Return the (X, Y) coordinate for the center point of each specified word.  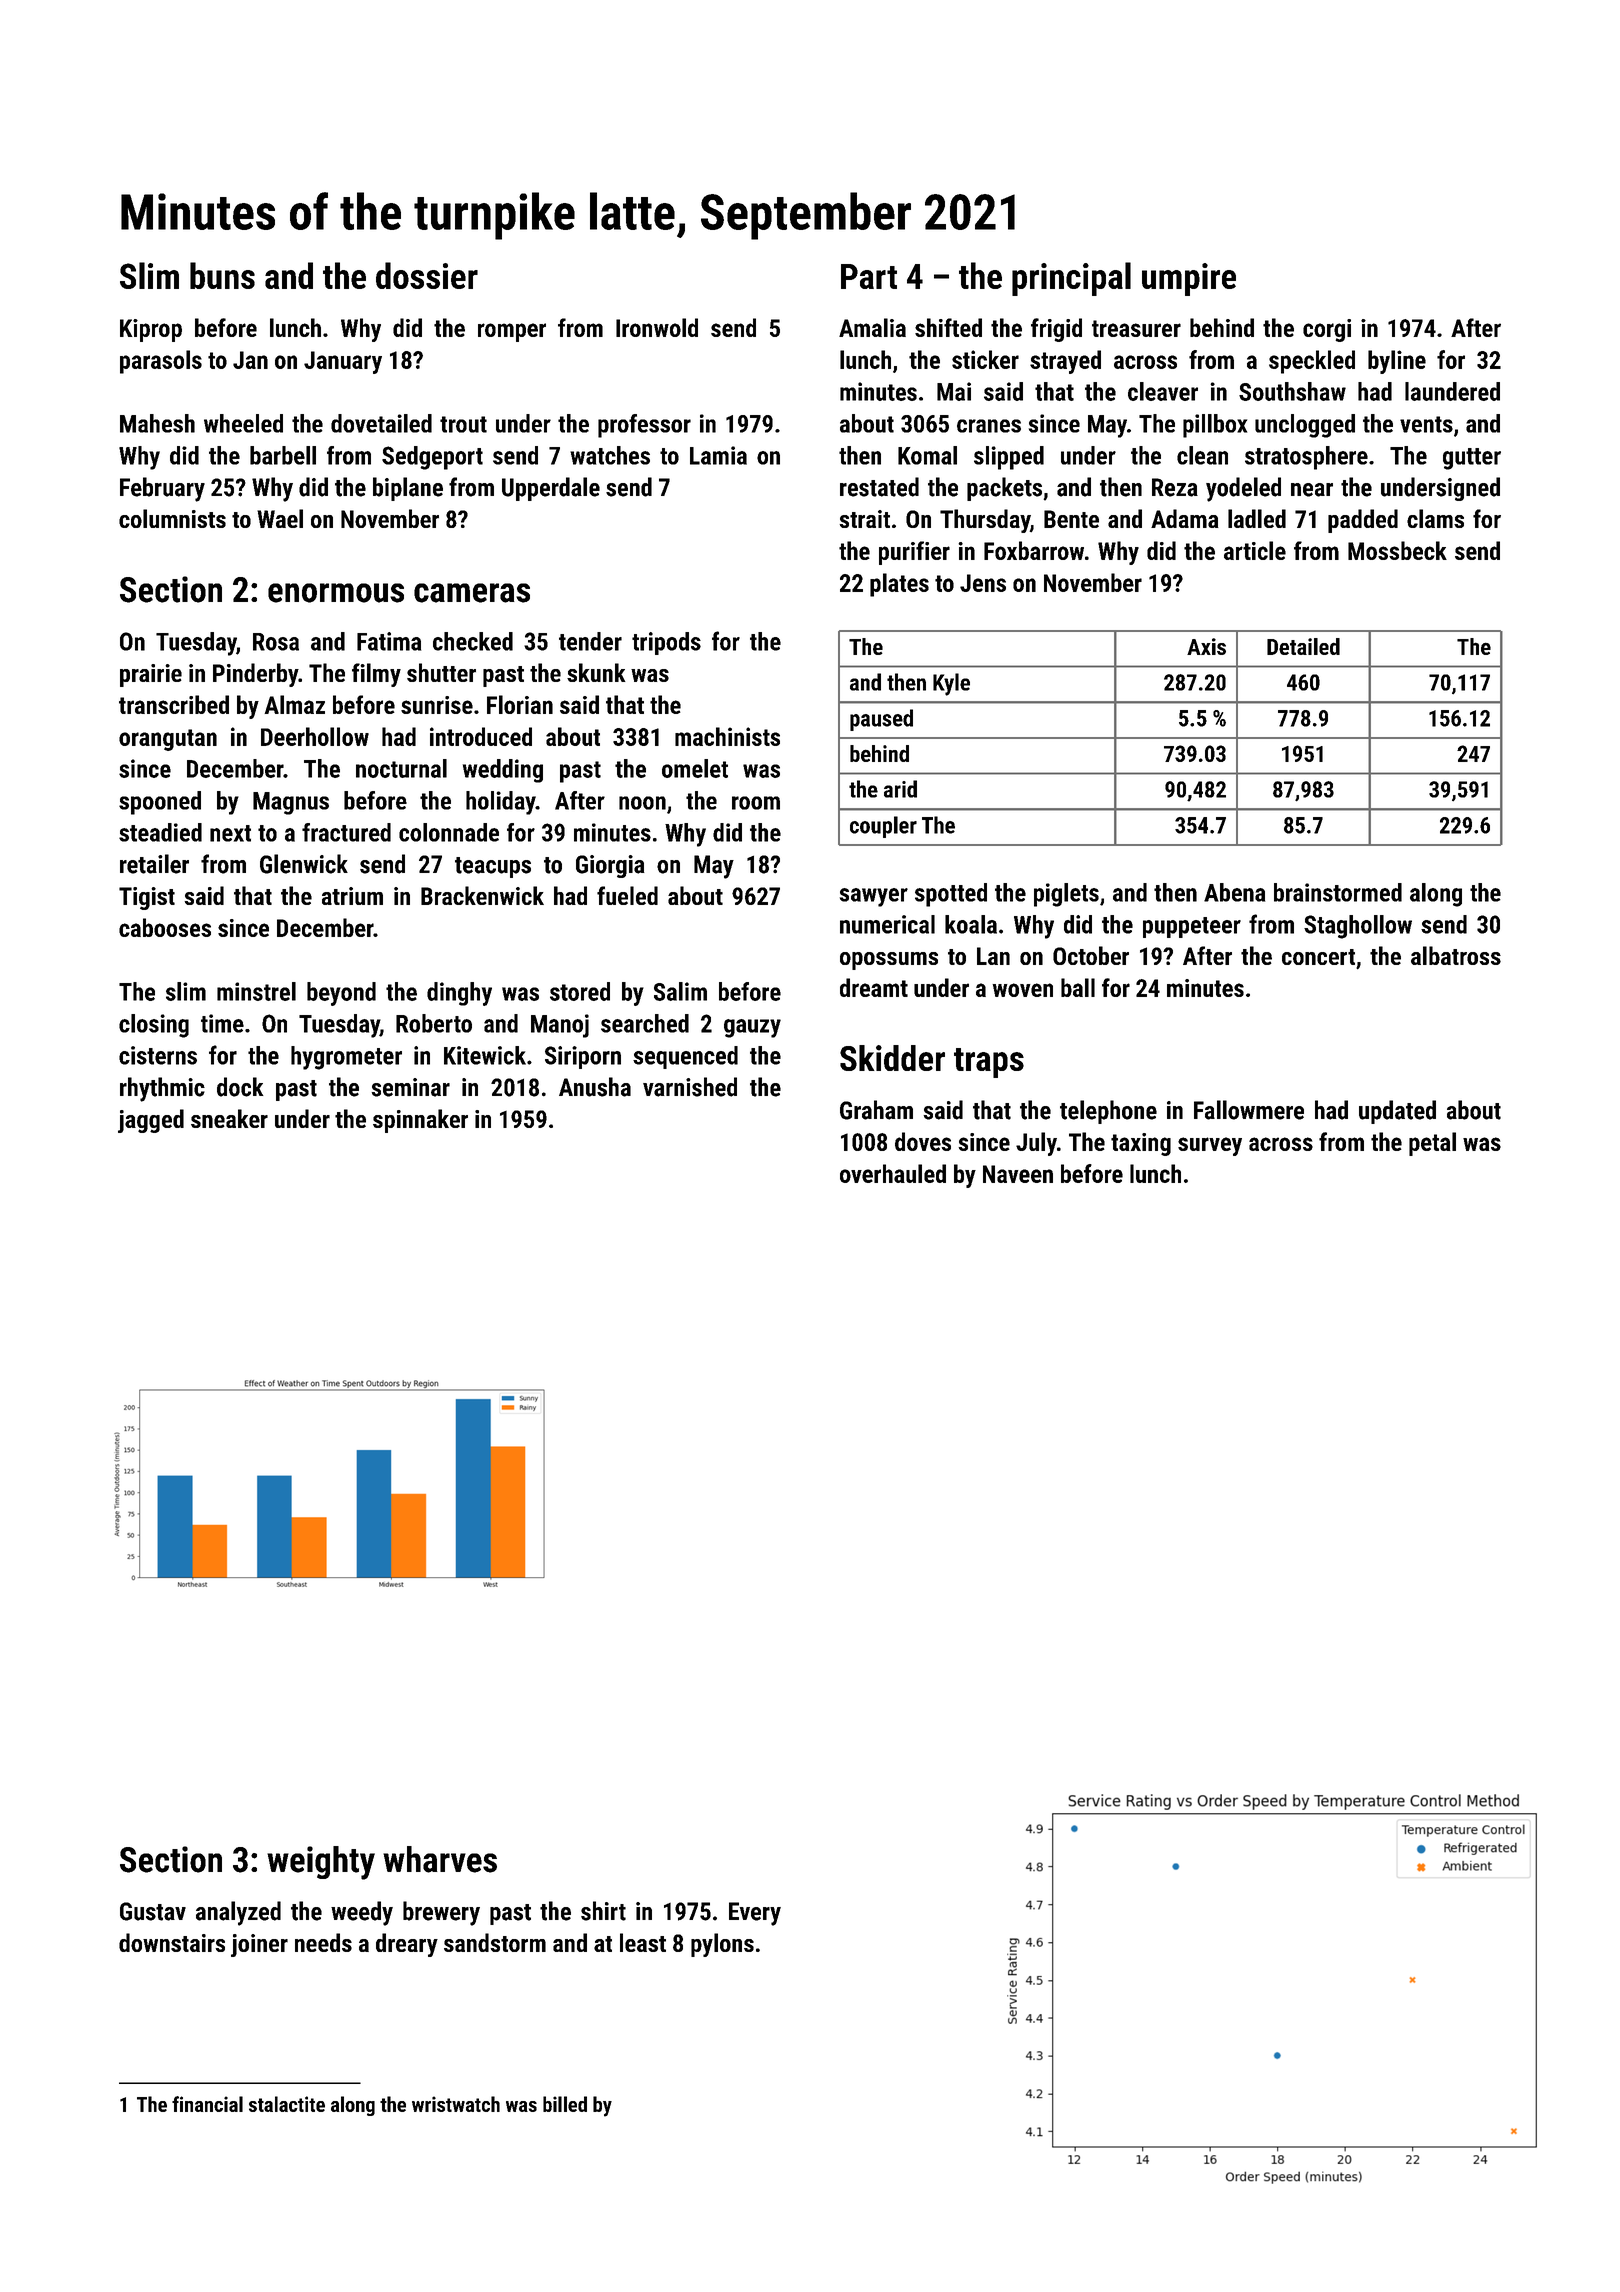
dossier (427, 275)
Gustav (153, 1911)
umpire (1189, 279)
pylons (722, 1945)
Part (869, 276)
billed (565, 2104)
